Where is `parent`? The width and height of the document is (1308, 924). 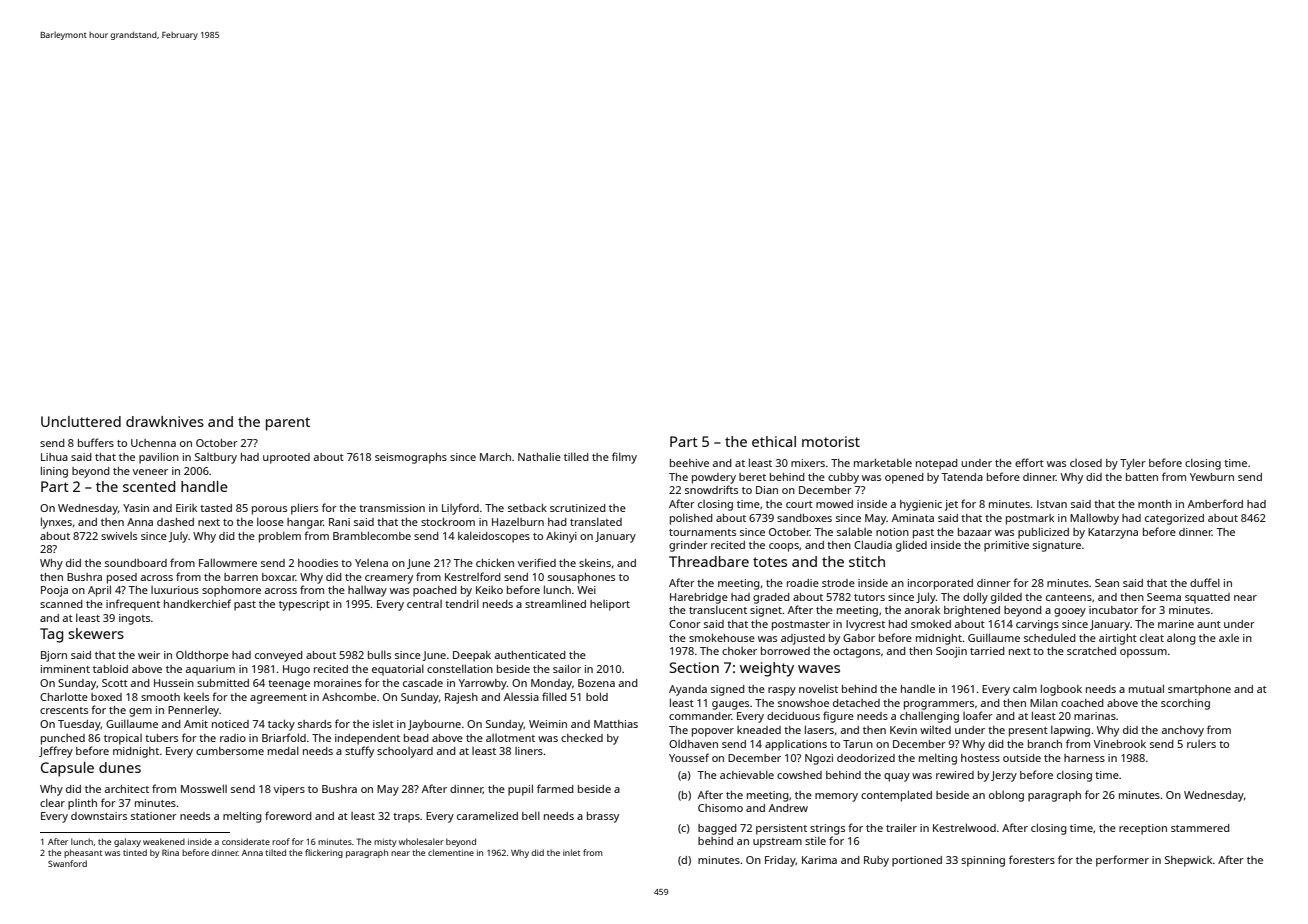
parent is located at coordinates (288, 424).
